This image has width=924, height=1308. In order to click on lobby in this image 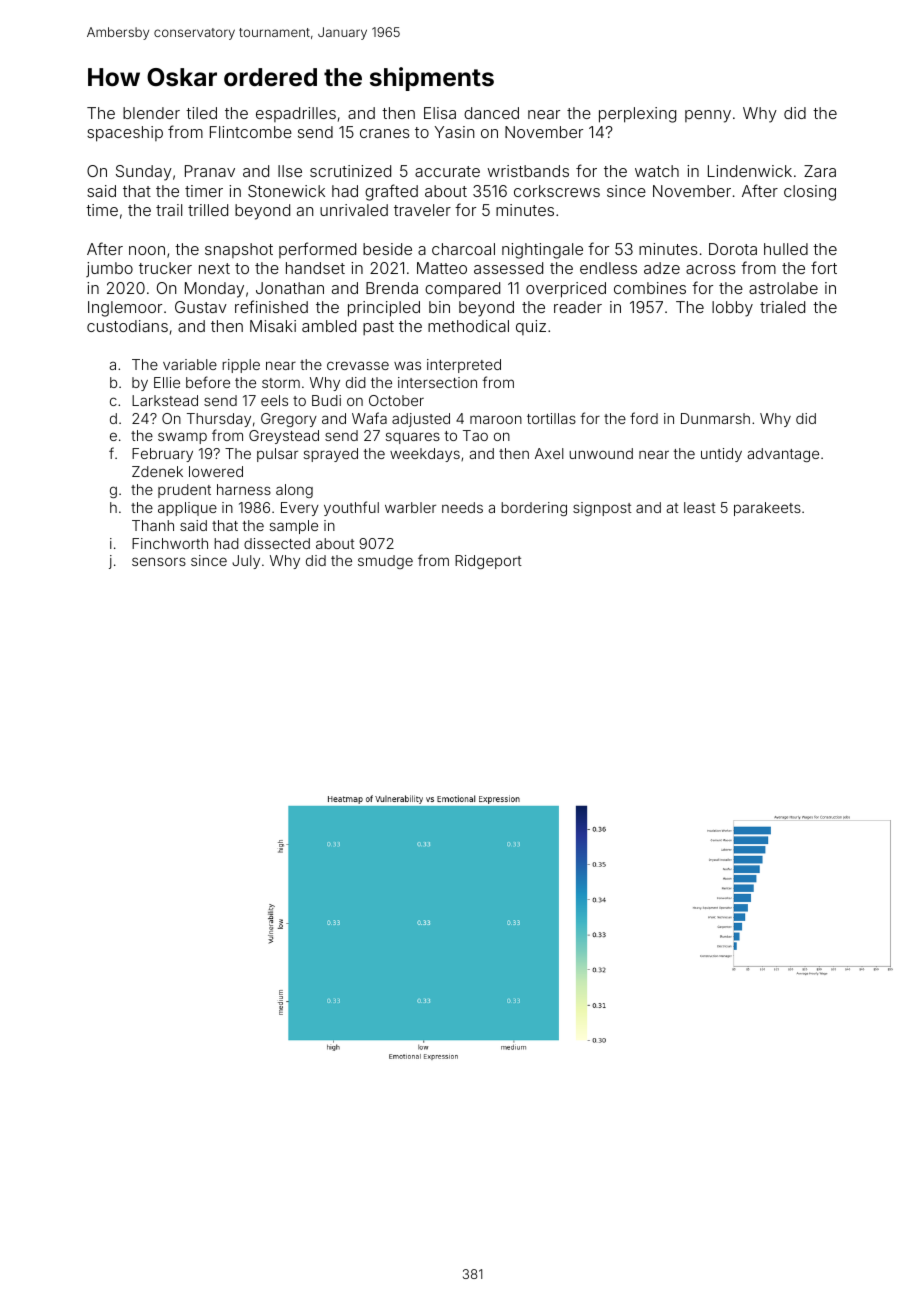, I will do `click(732, 309)`.
